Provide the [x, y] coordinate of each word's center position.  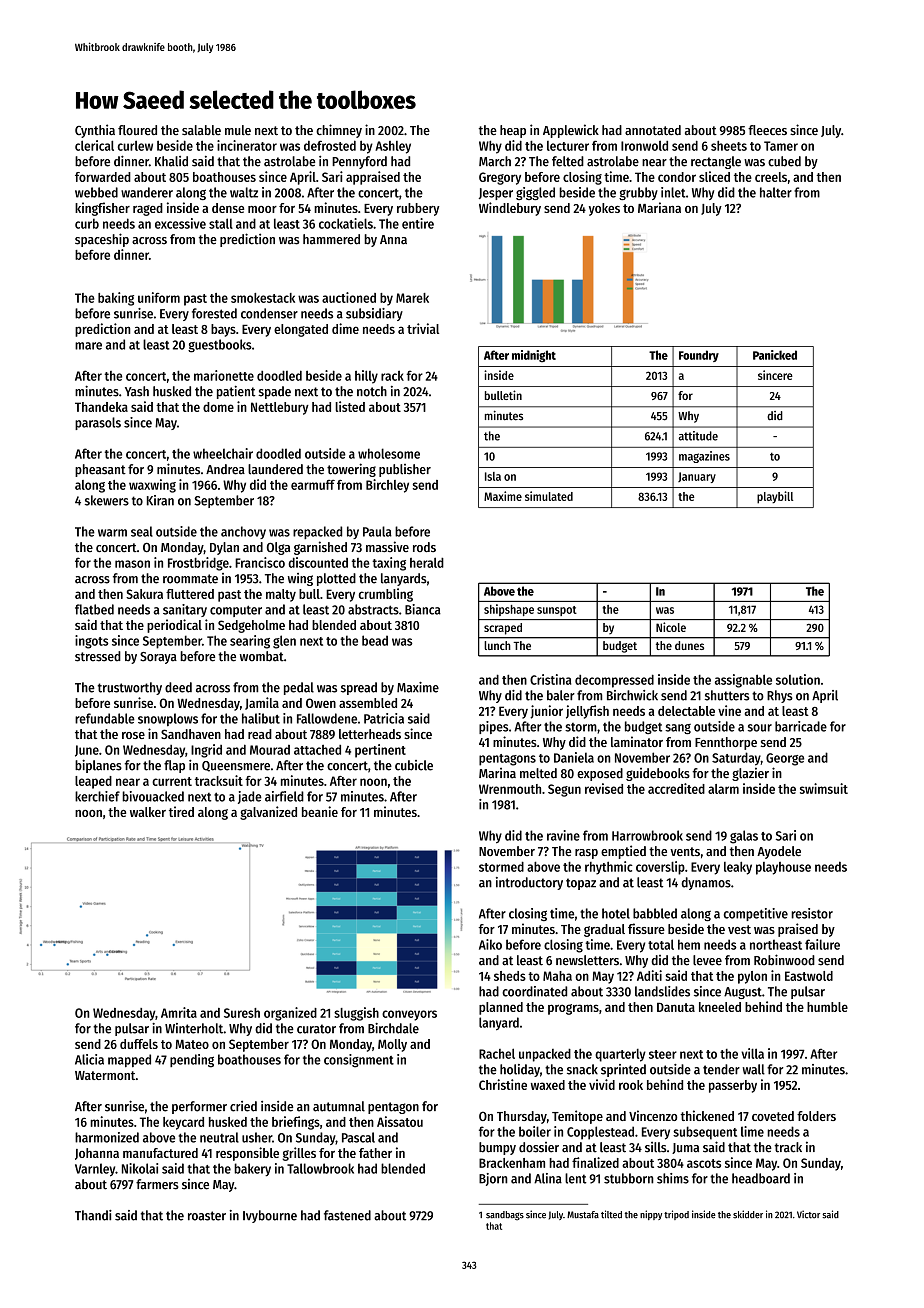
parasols [98, 423]
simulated [549, 496]
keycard [183, 1123]
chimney [339, 131]
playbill [775, 497]
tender [721, 1069]
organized [290, 1014]
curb [87, 223]
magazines [704, 457]
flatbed [94, 609]
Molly [392, 1045]
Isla [493, 476]
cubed [784, 161]
